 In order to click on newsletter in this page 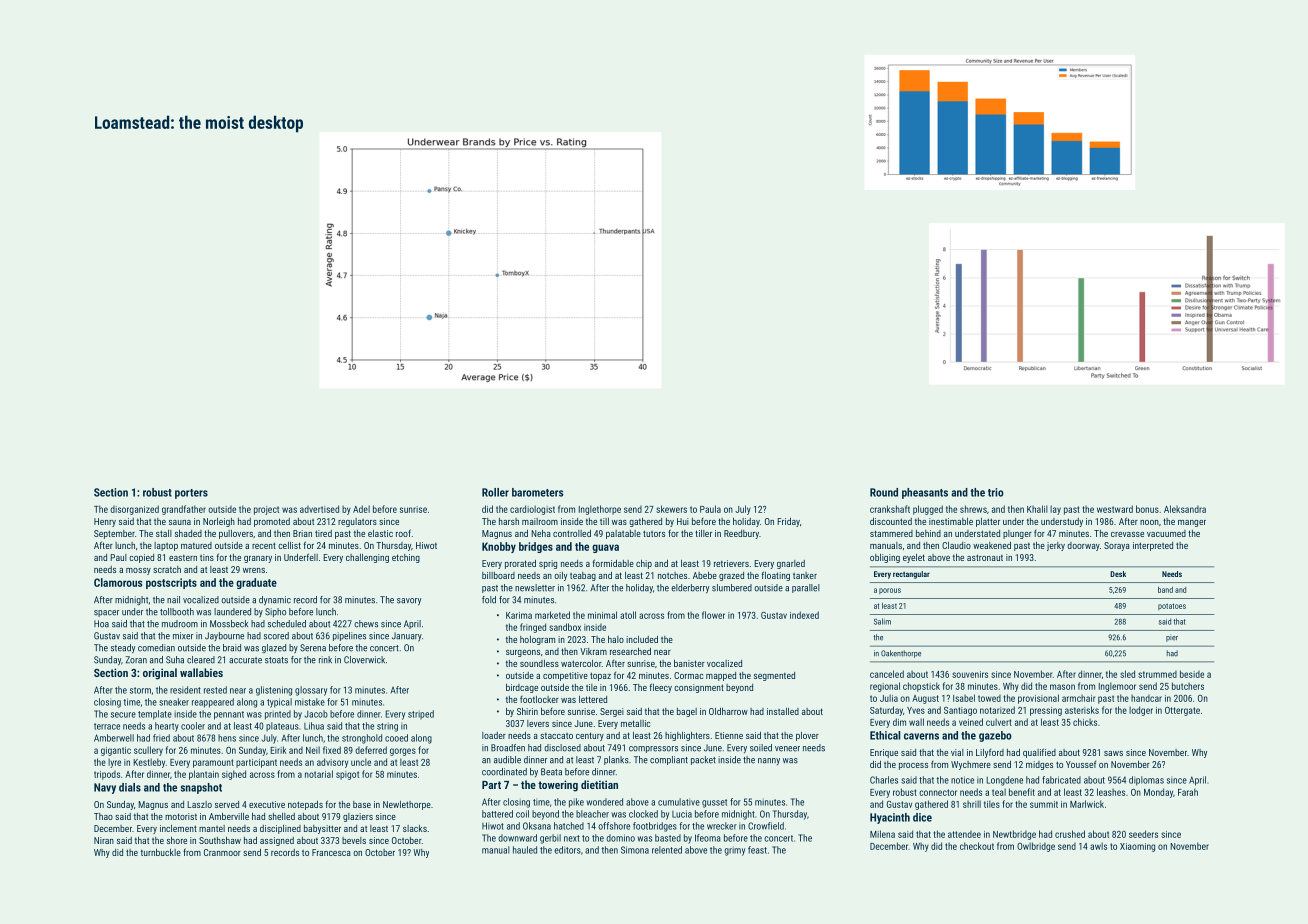, I will do `click(535, 588)`.
